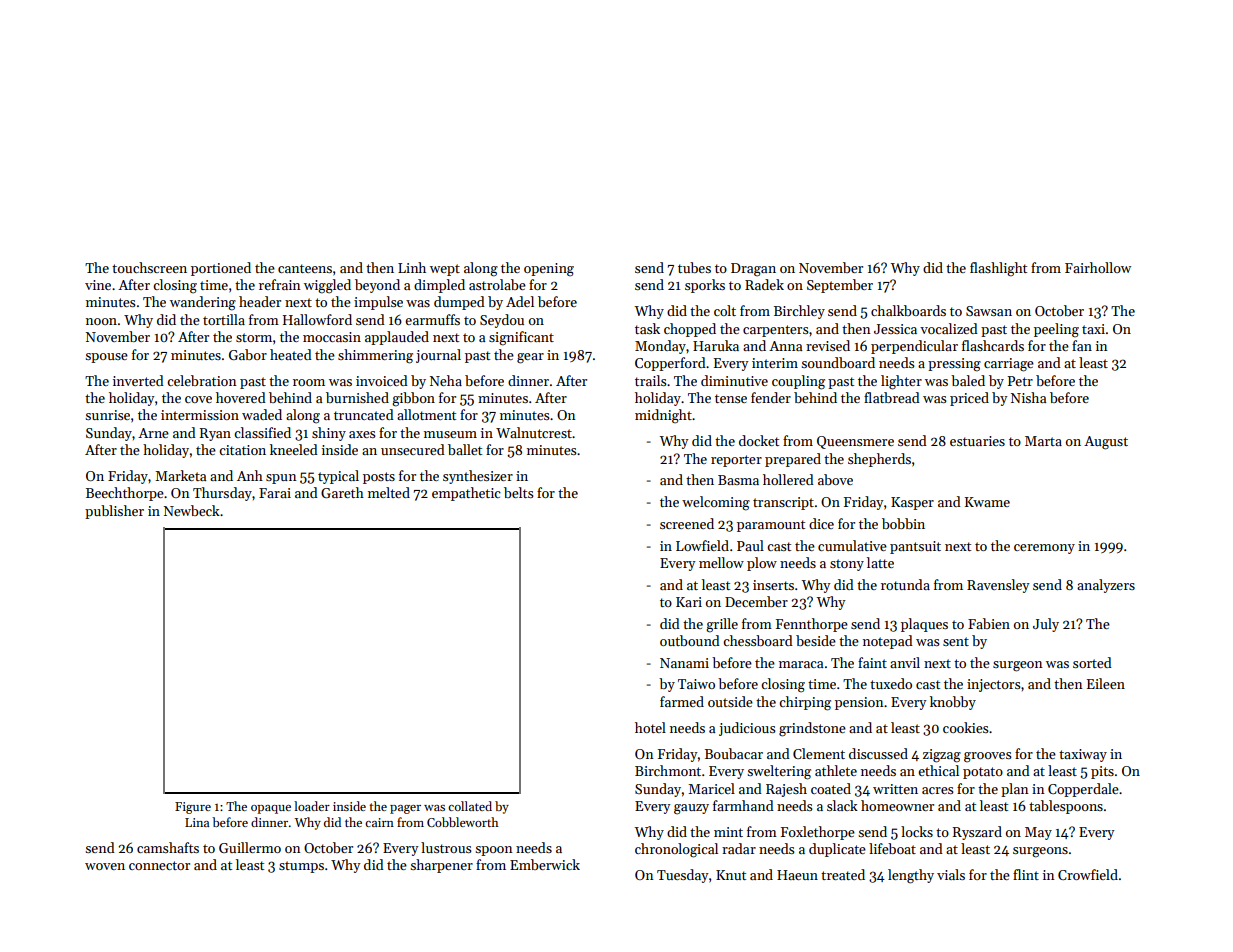 Image resolution: width=1233 pixels, height=952 pixels. Describe the element at coordinates (969, 399) in the page. I see `priced` at that location.
